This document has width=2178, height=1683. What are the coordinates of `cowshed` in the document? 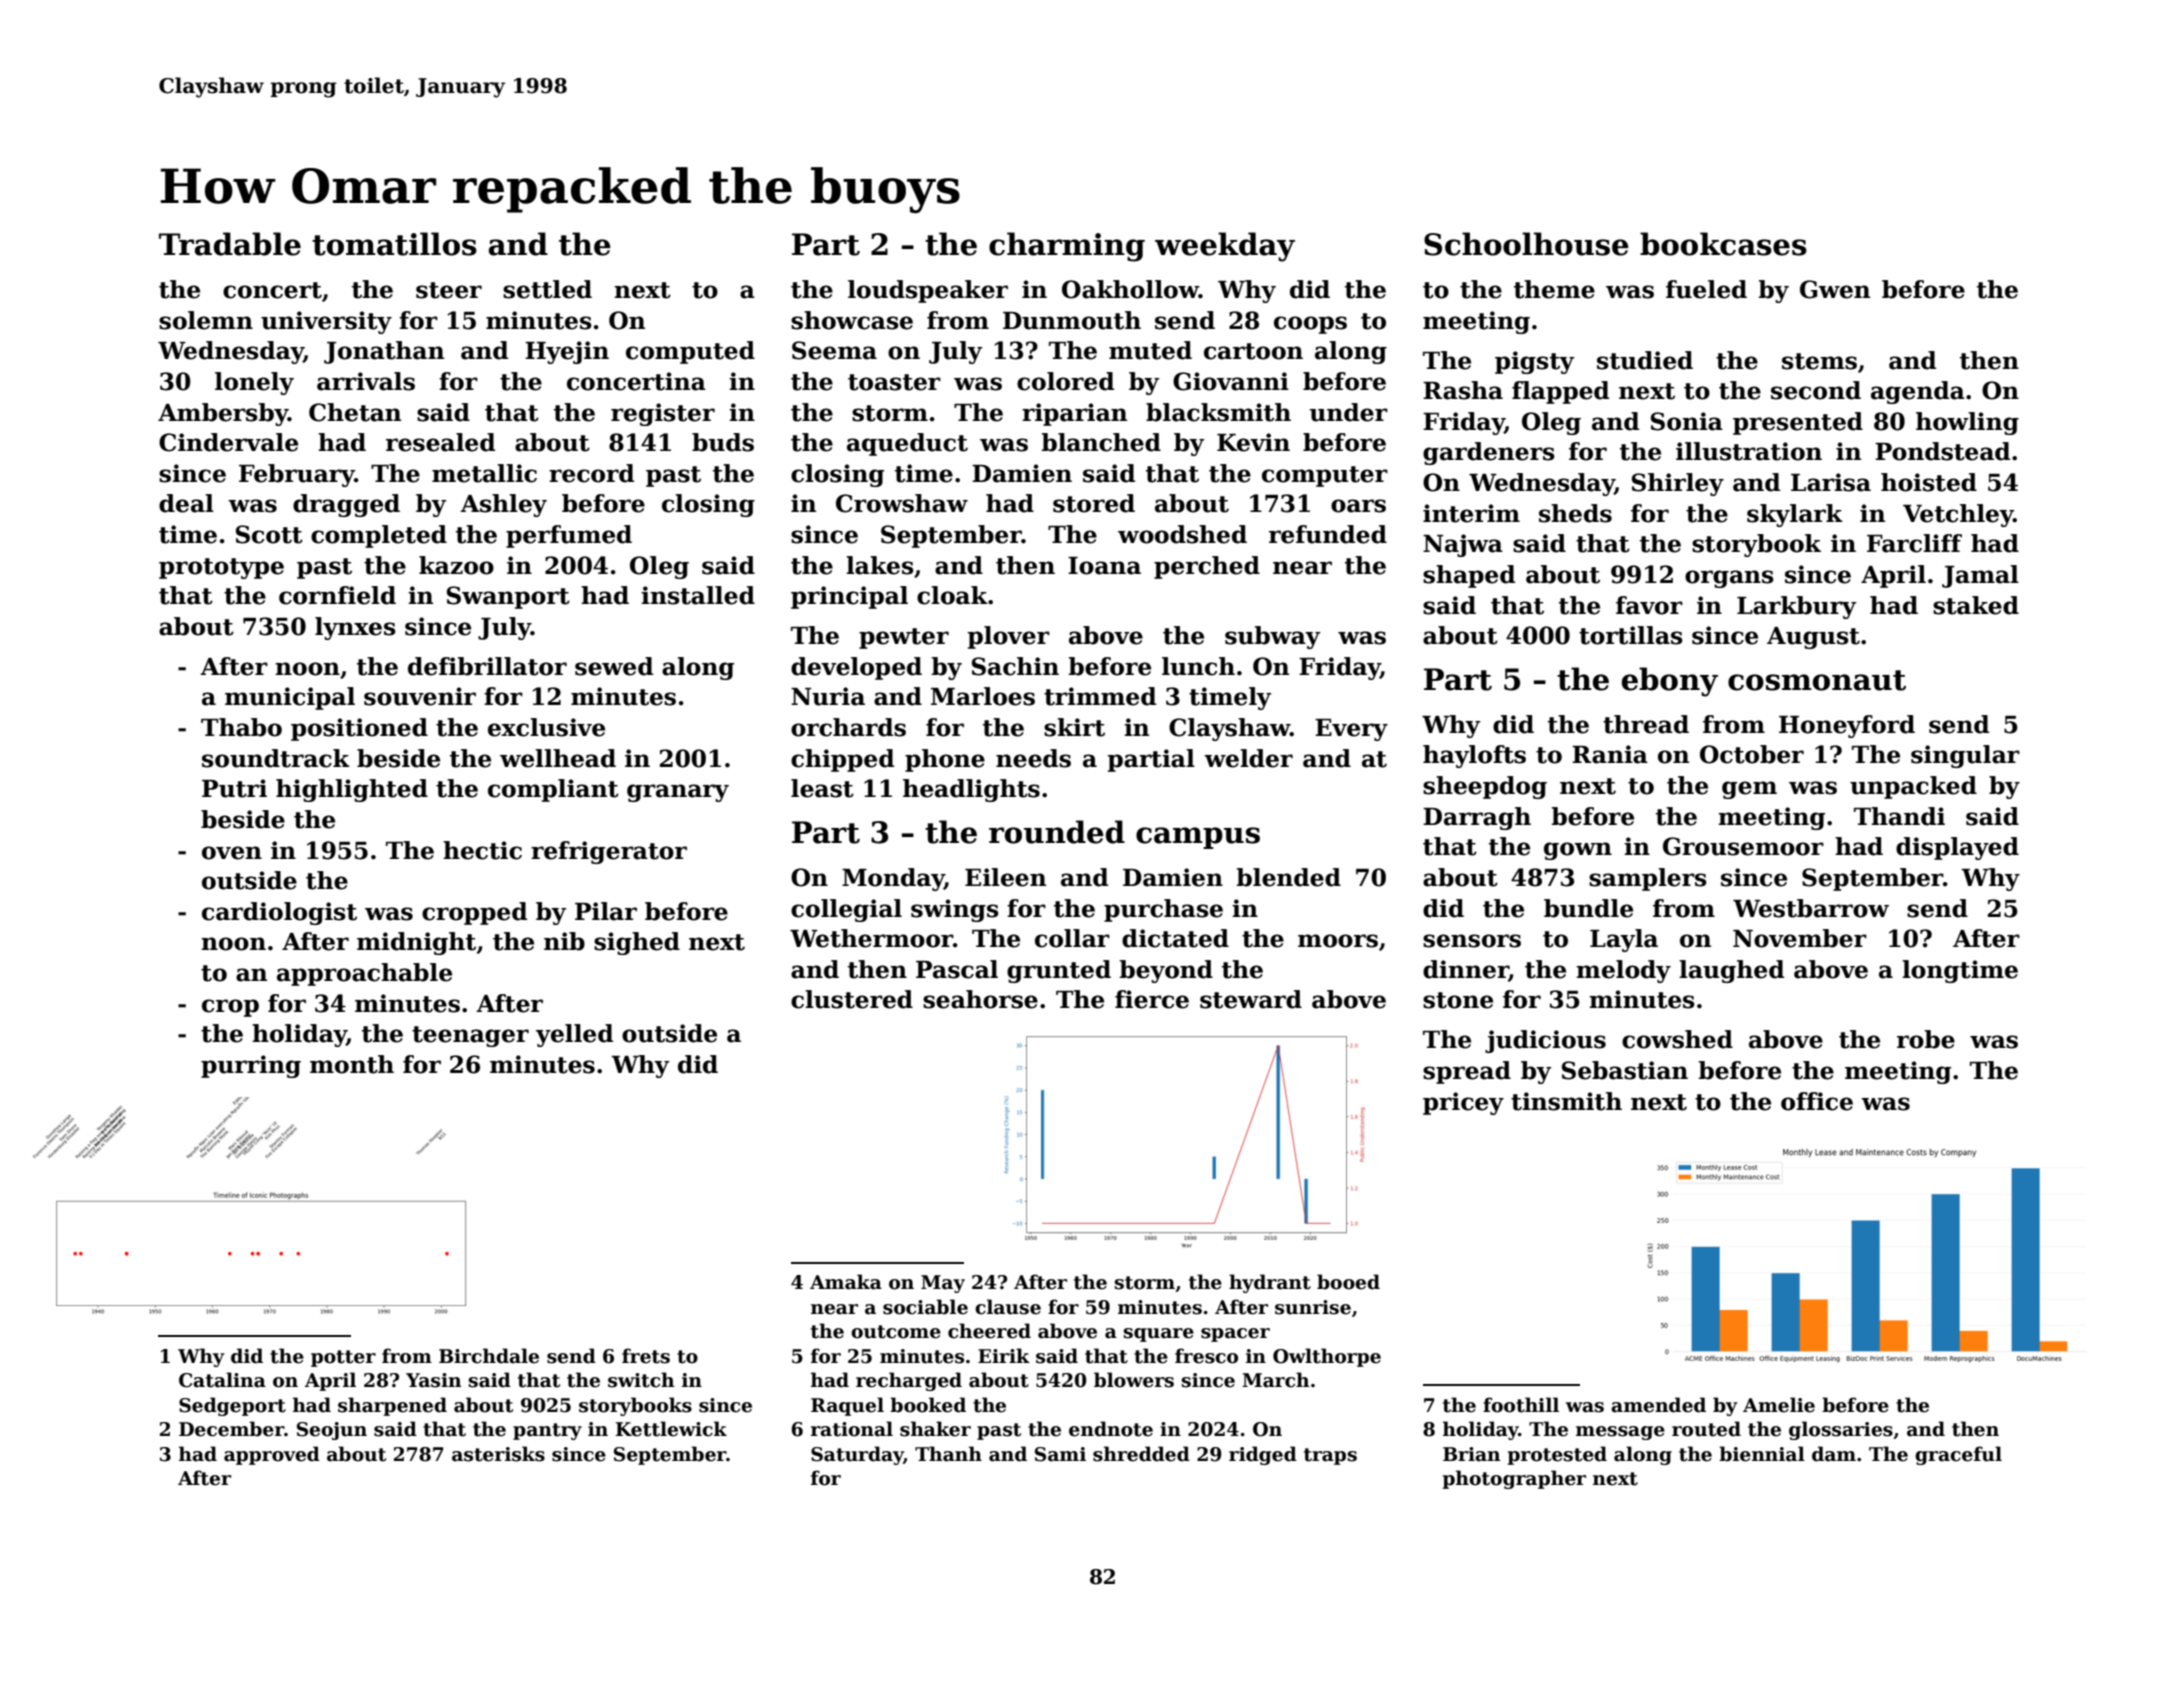 It's located at (1677, 1039).
